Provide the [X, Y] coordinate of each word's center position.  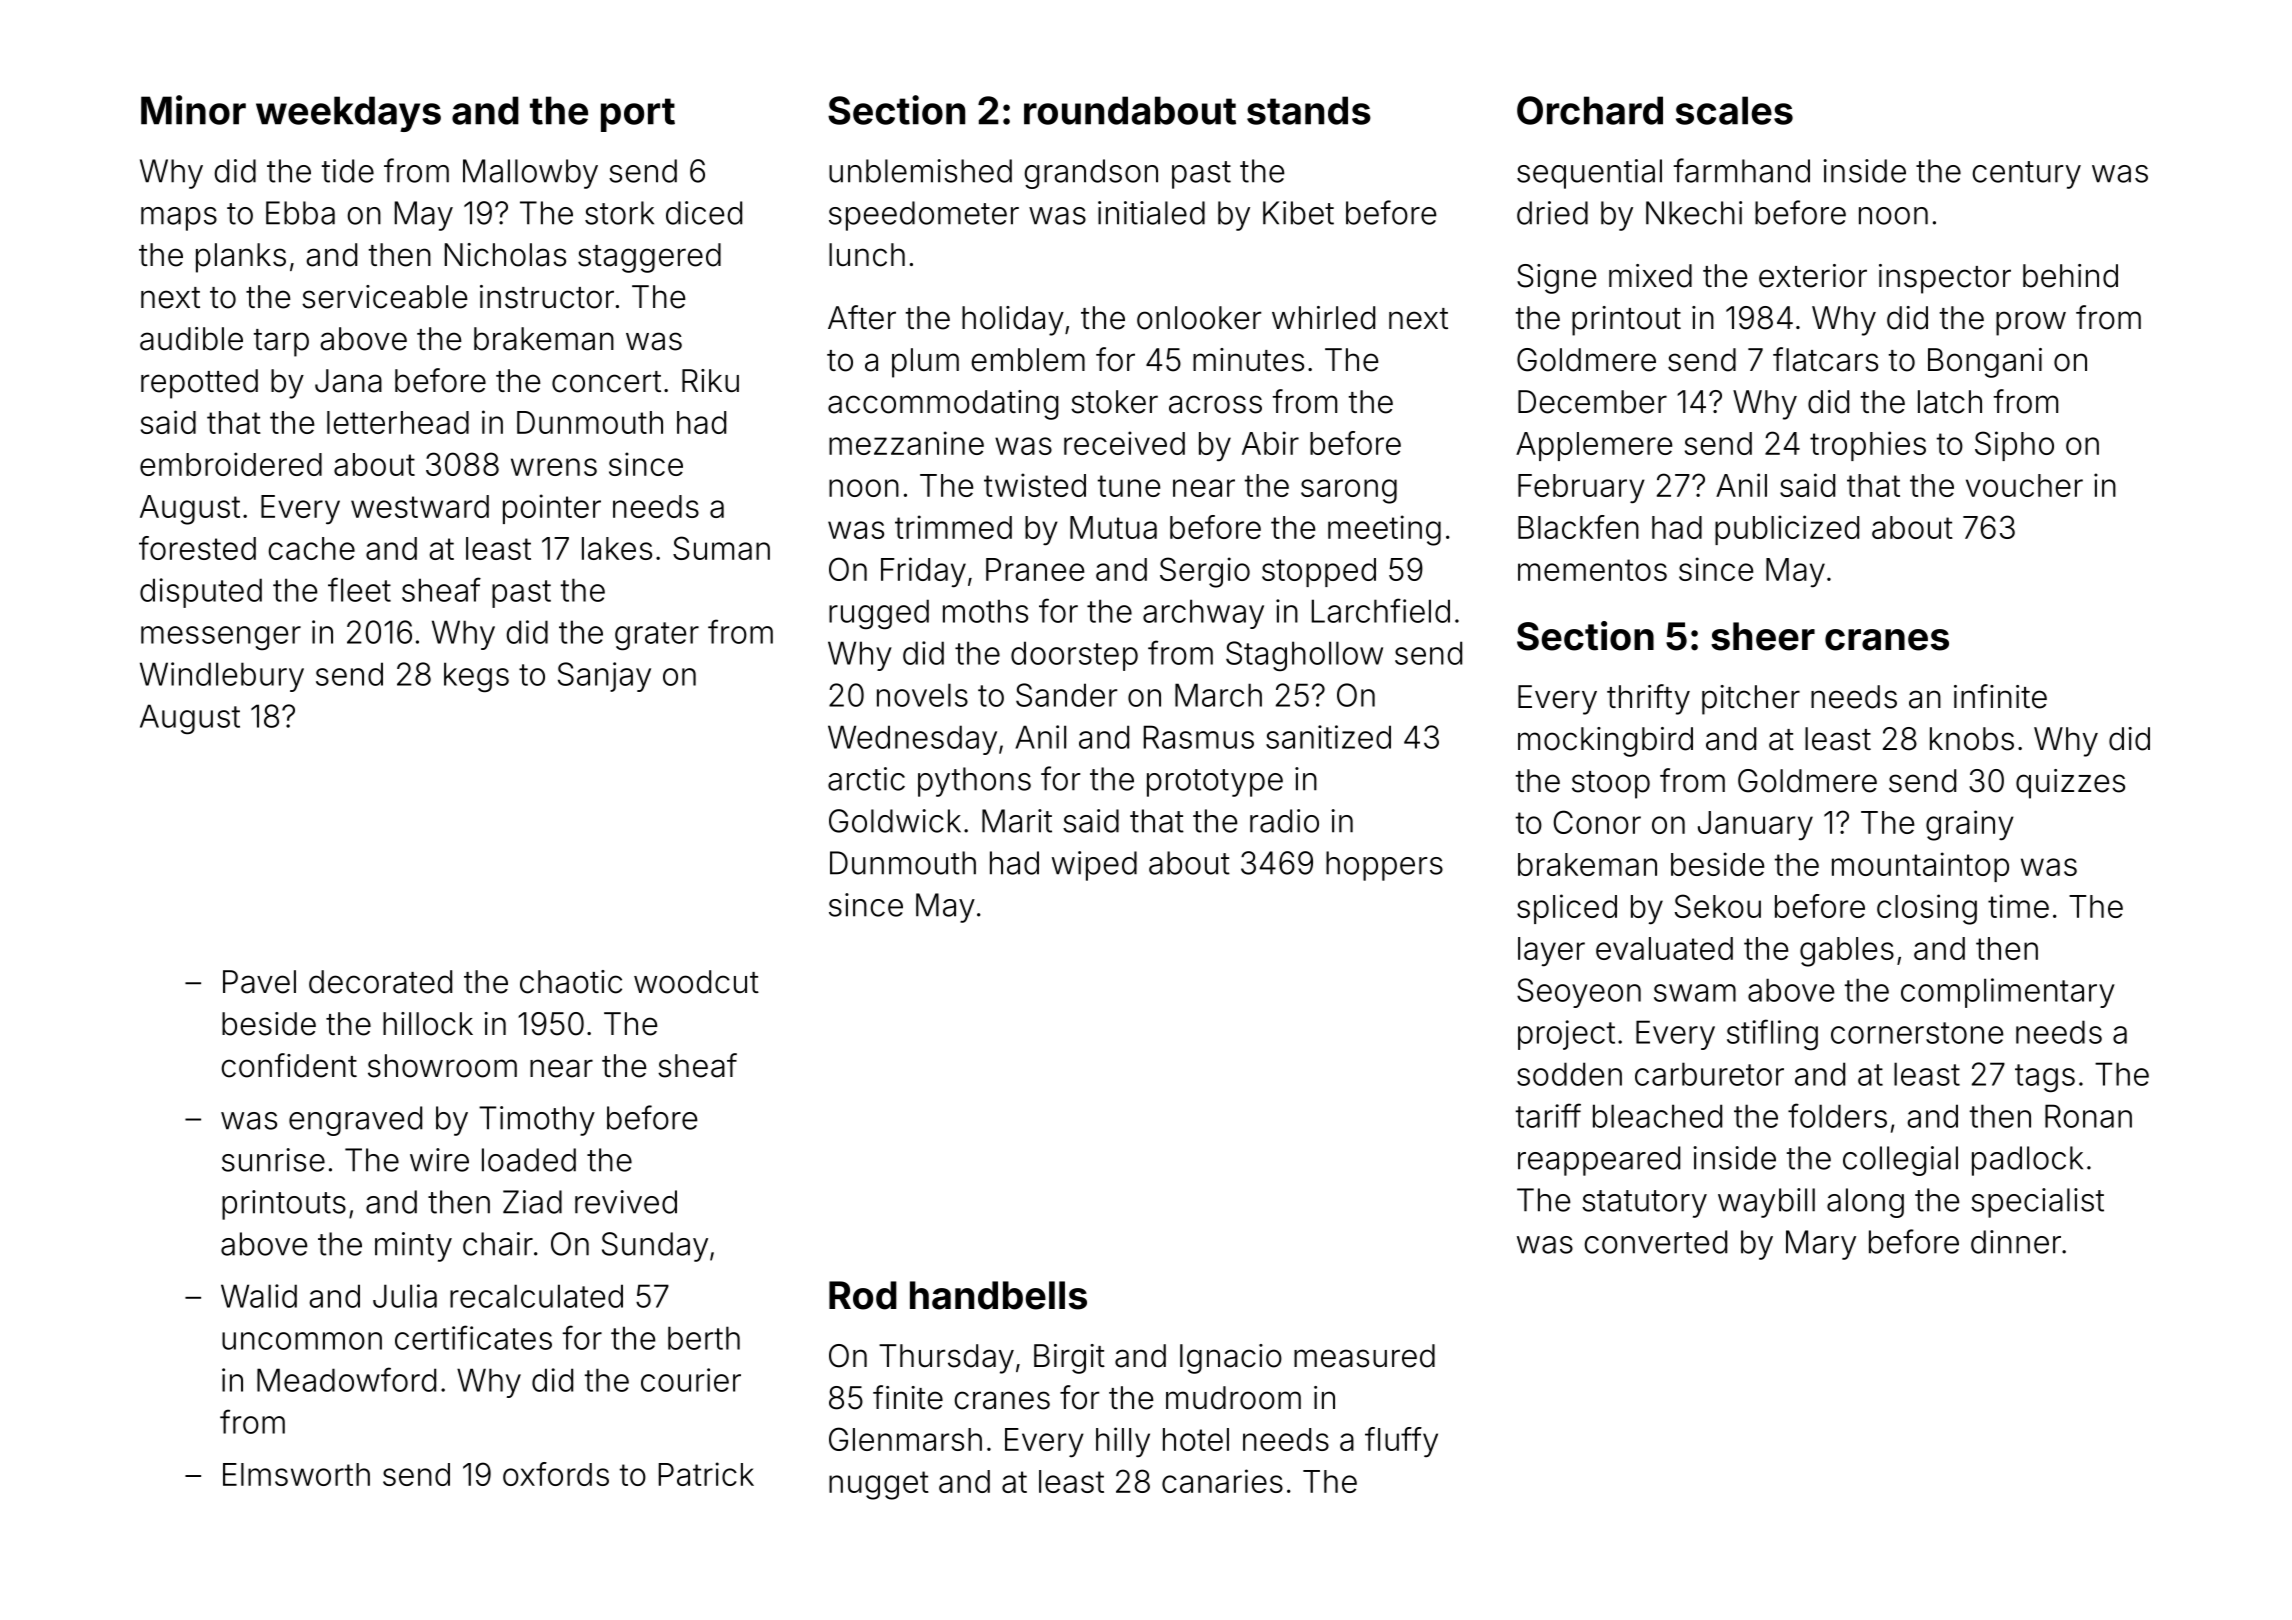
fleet [359, 589]
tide [348, 171]
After [862, 317]
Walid [259, 1296]
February [1581, 489]
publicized [1787, 530]
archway [1203, 614]
